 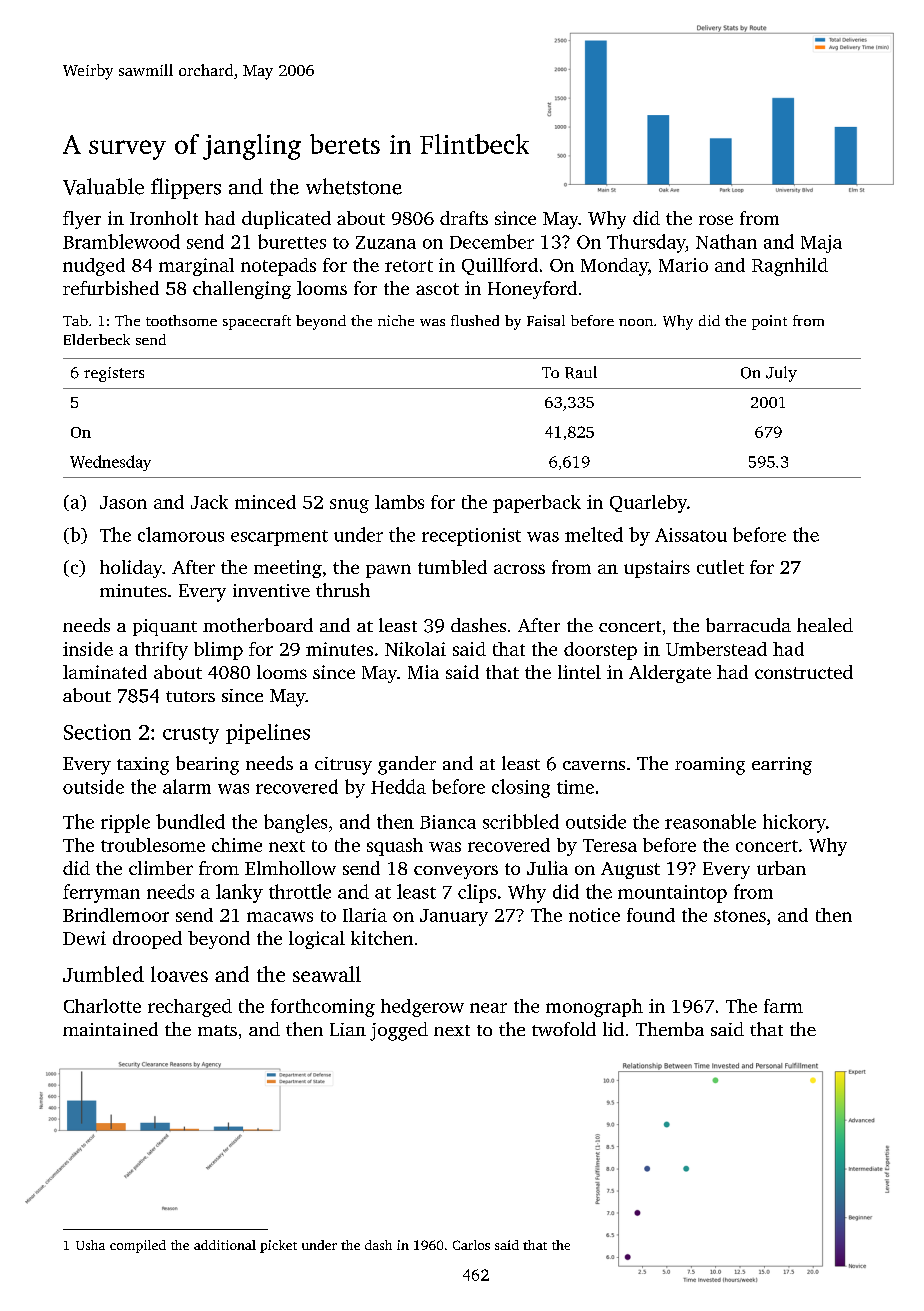 I want to click on drafts, so click(x=464, y=218).
